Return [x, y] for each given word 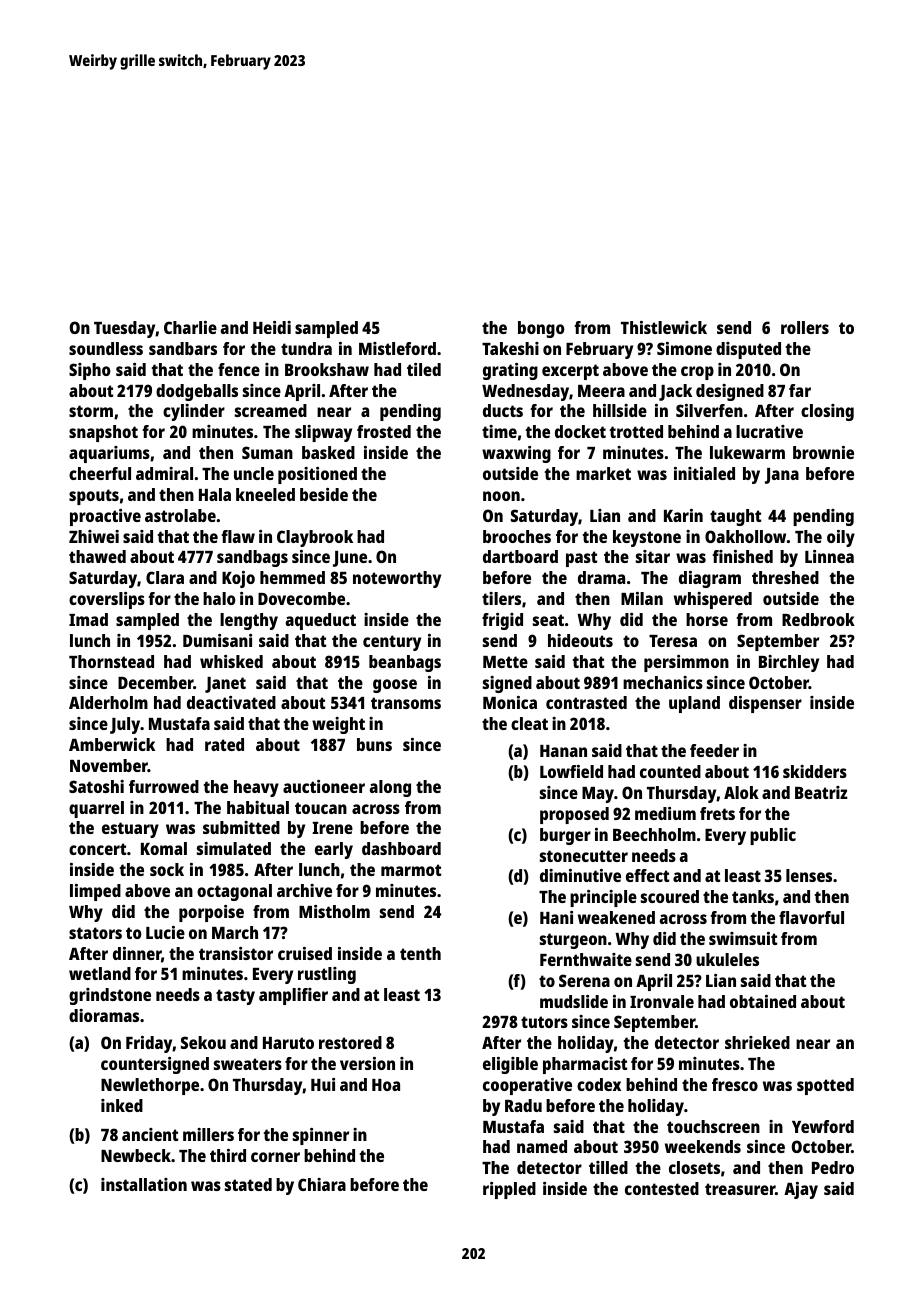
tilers [501, 598]
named [542, 1146]
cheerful [100, 473]
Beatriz [821, 792]
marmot [411, 870]
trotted [636, 431]
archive [304, 890]
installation [144, 1184]
